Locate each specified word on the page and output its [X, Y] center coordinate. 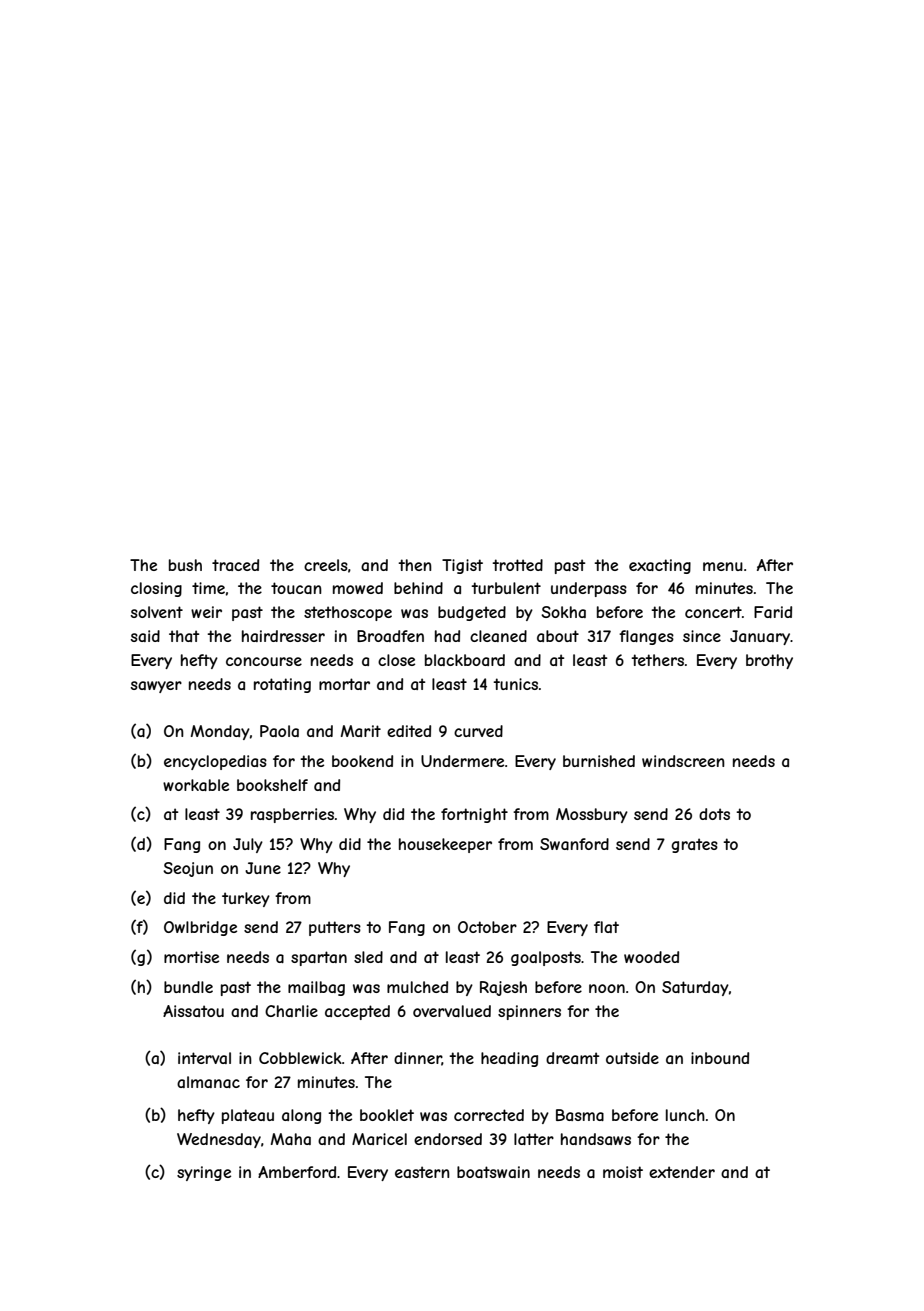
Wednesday [219, 1140]
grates [694, 845]
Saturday [695, 988]
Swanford [574, 844]
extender [682, 1172]
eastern [422, 1172]
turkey [246, 899]
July [248, 845]
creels [326, 565]
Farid [773, 612]
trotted [517, 565]
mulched [417, 987]
